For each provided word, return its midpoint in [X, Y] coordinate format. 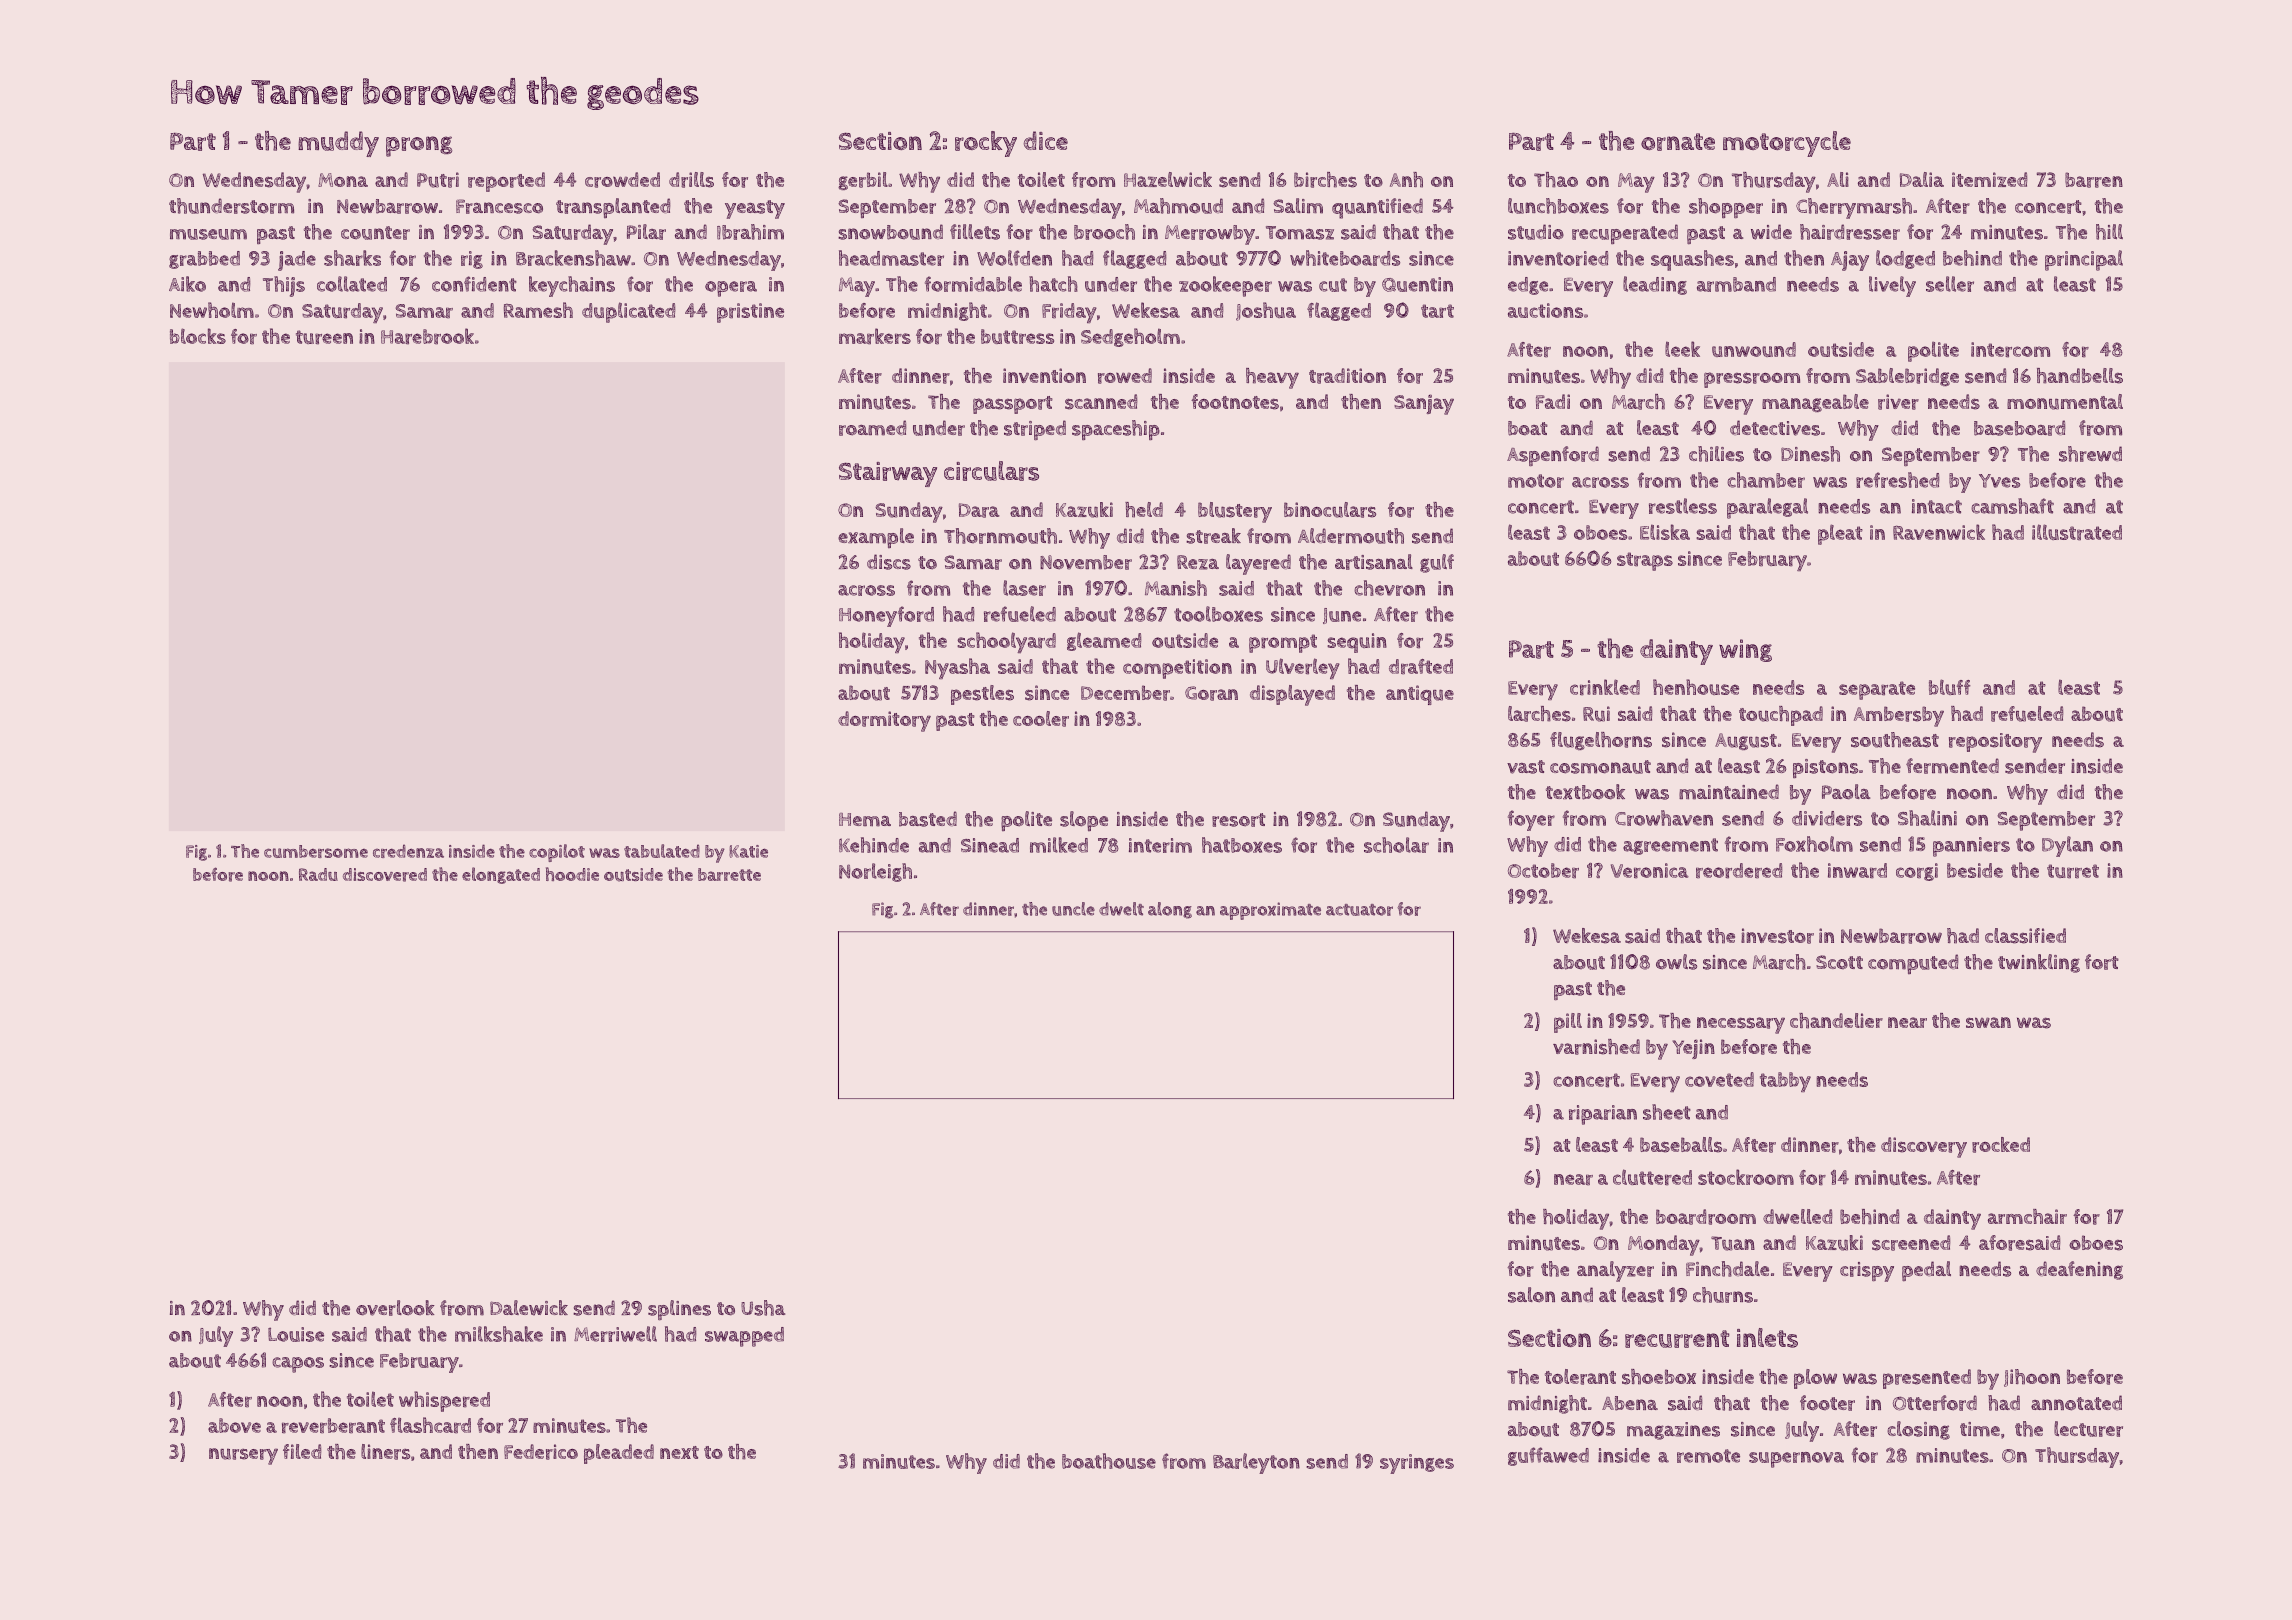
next [679, 1452]
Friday [1069, 313]
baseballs [1681, 1145]
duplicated [628, 312]
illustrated [2077, 532]
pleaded [619, 1454]
